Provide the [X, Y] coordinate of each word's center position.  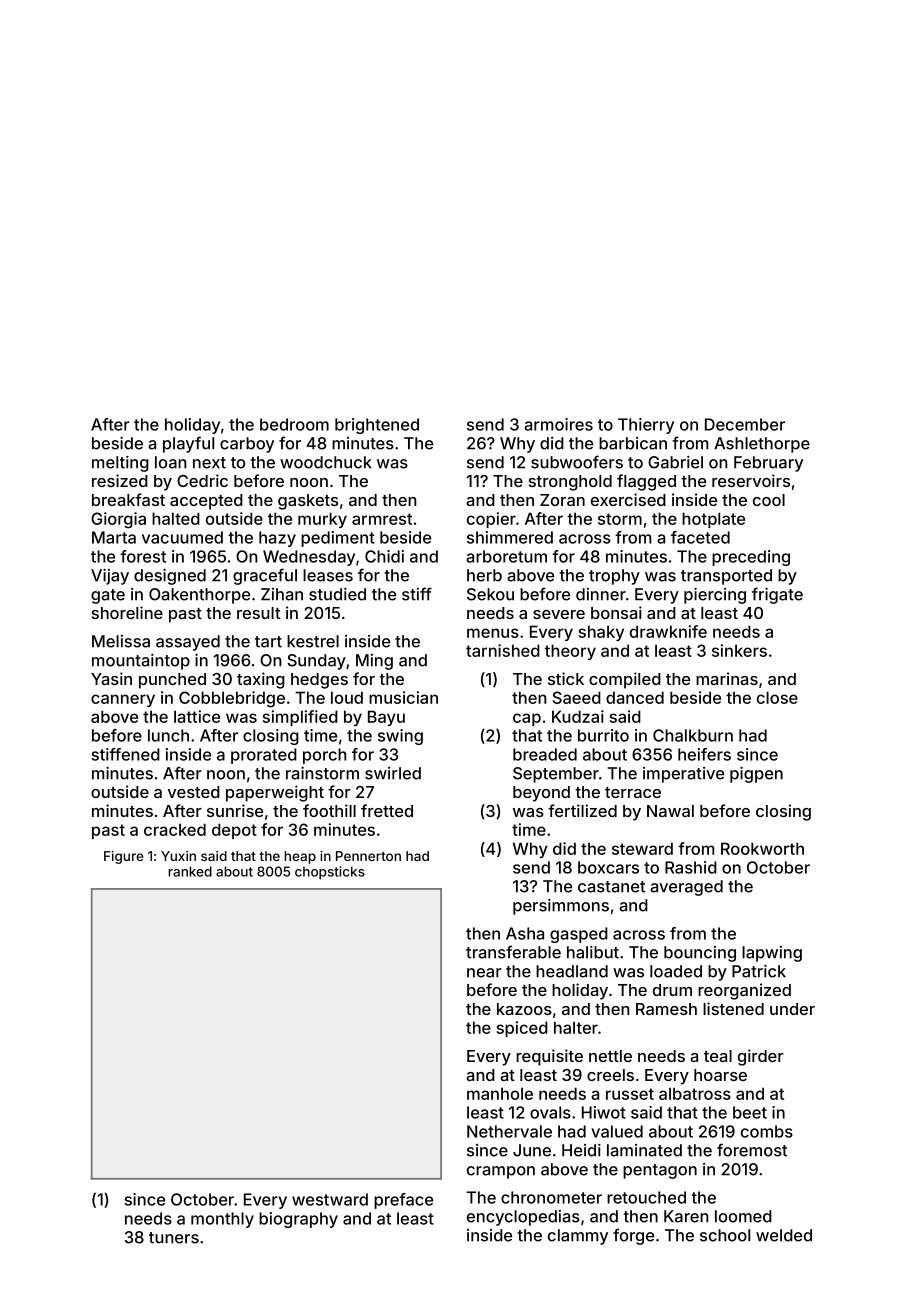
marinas [727, 678]
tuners [174, 1238]
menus [493, 633]
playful [188, 444]
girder [761, 1057]
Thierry [646, 426]
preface [403, 1201]
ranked [190, 871]
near [484, 973]
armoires [558, 424]
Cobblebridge [232, 699]
